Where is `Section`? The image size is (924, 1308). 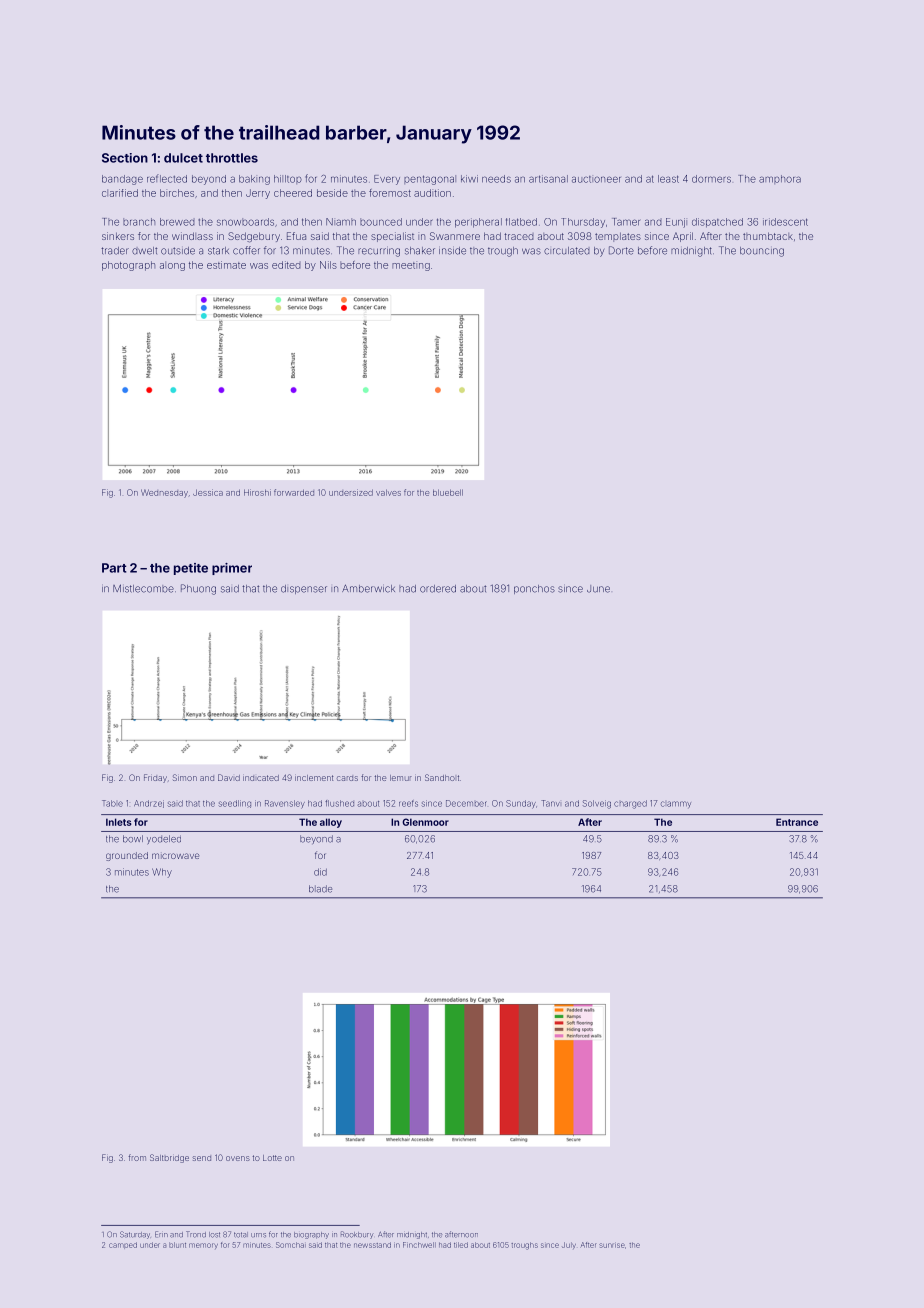
Section is located at coordinates (125, 158).
